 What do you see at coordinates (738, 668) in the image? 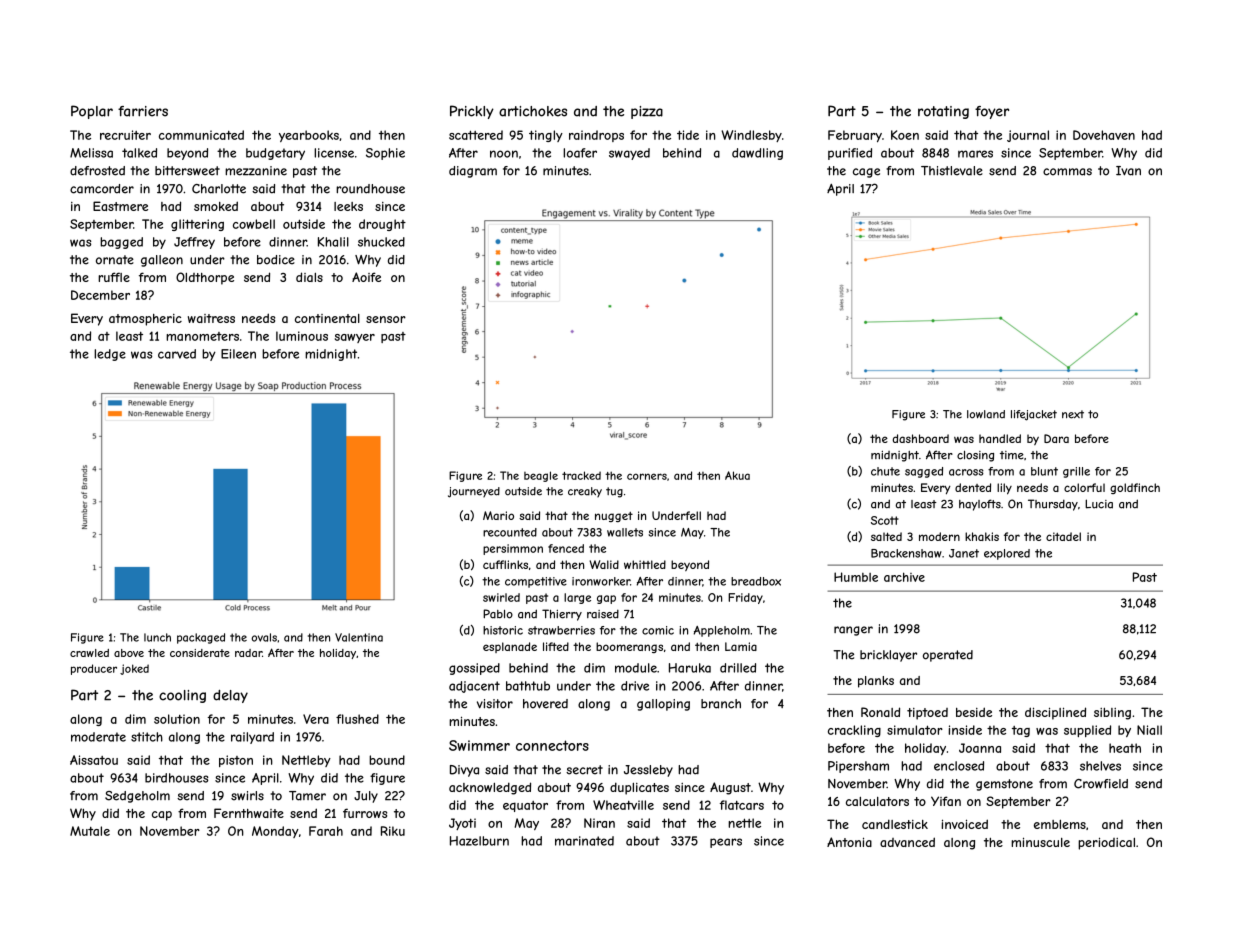
I see `drilled` at bounding box center [738, 668].
